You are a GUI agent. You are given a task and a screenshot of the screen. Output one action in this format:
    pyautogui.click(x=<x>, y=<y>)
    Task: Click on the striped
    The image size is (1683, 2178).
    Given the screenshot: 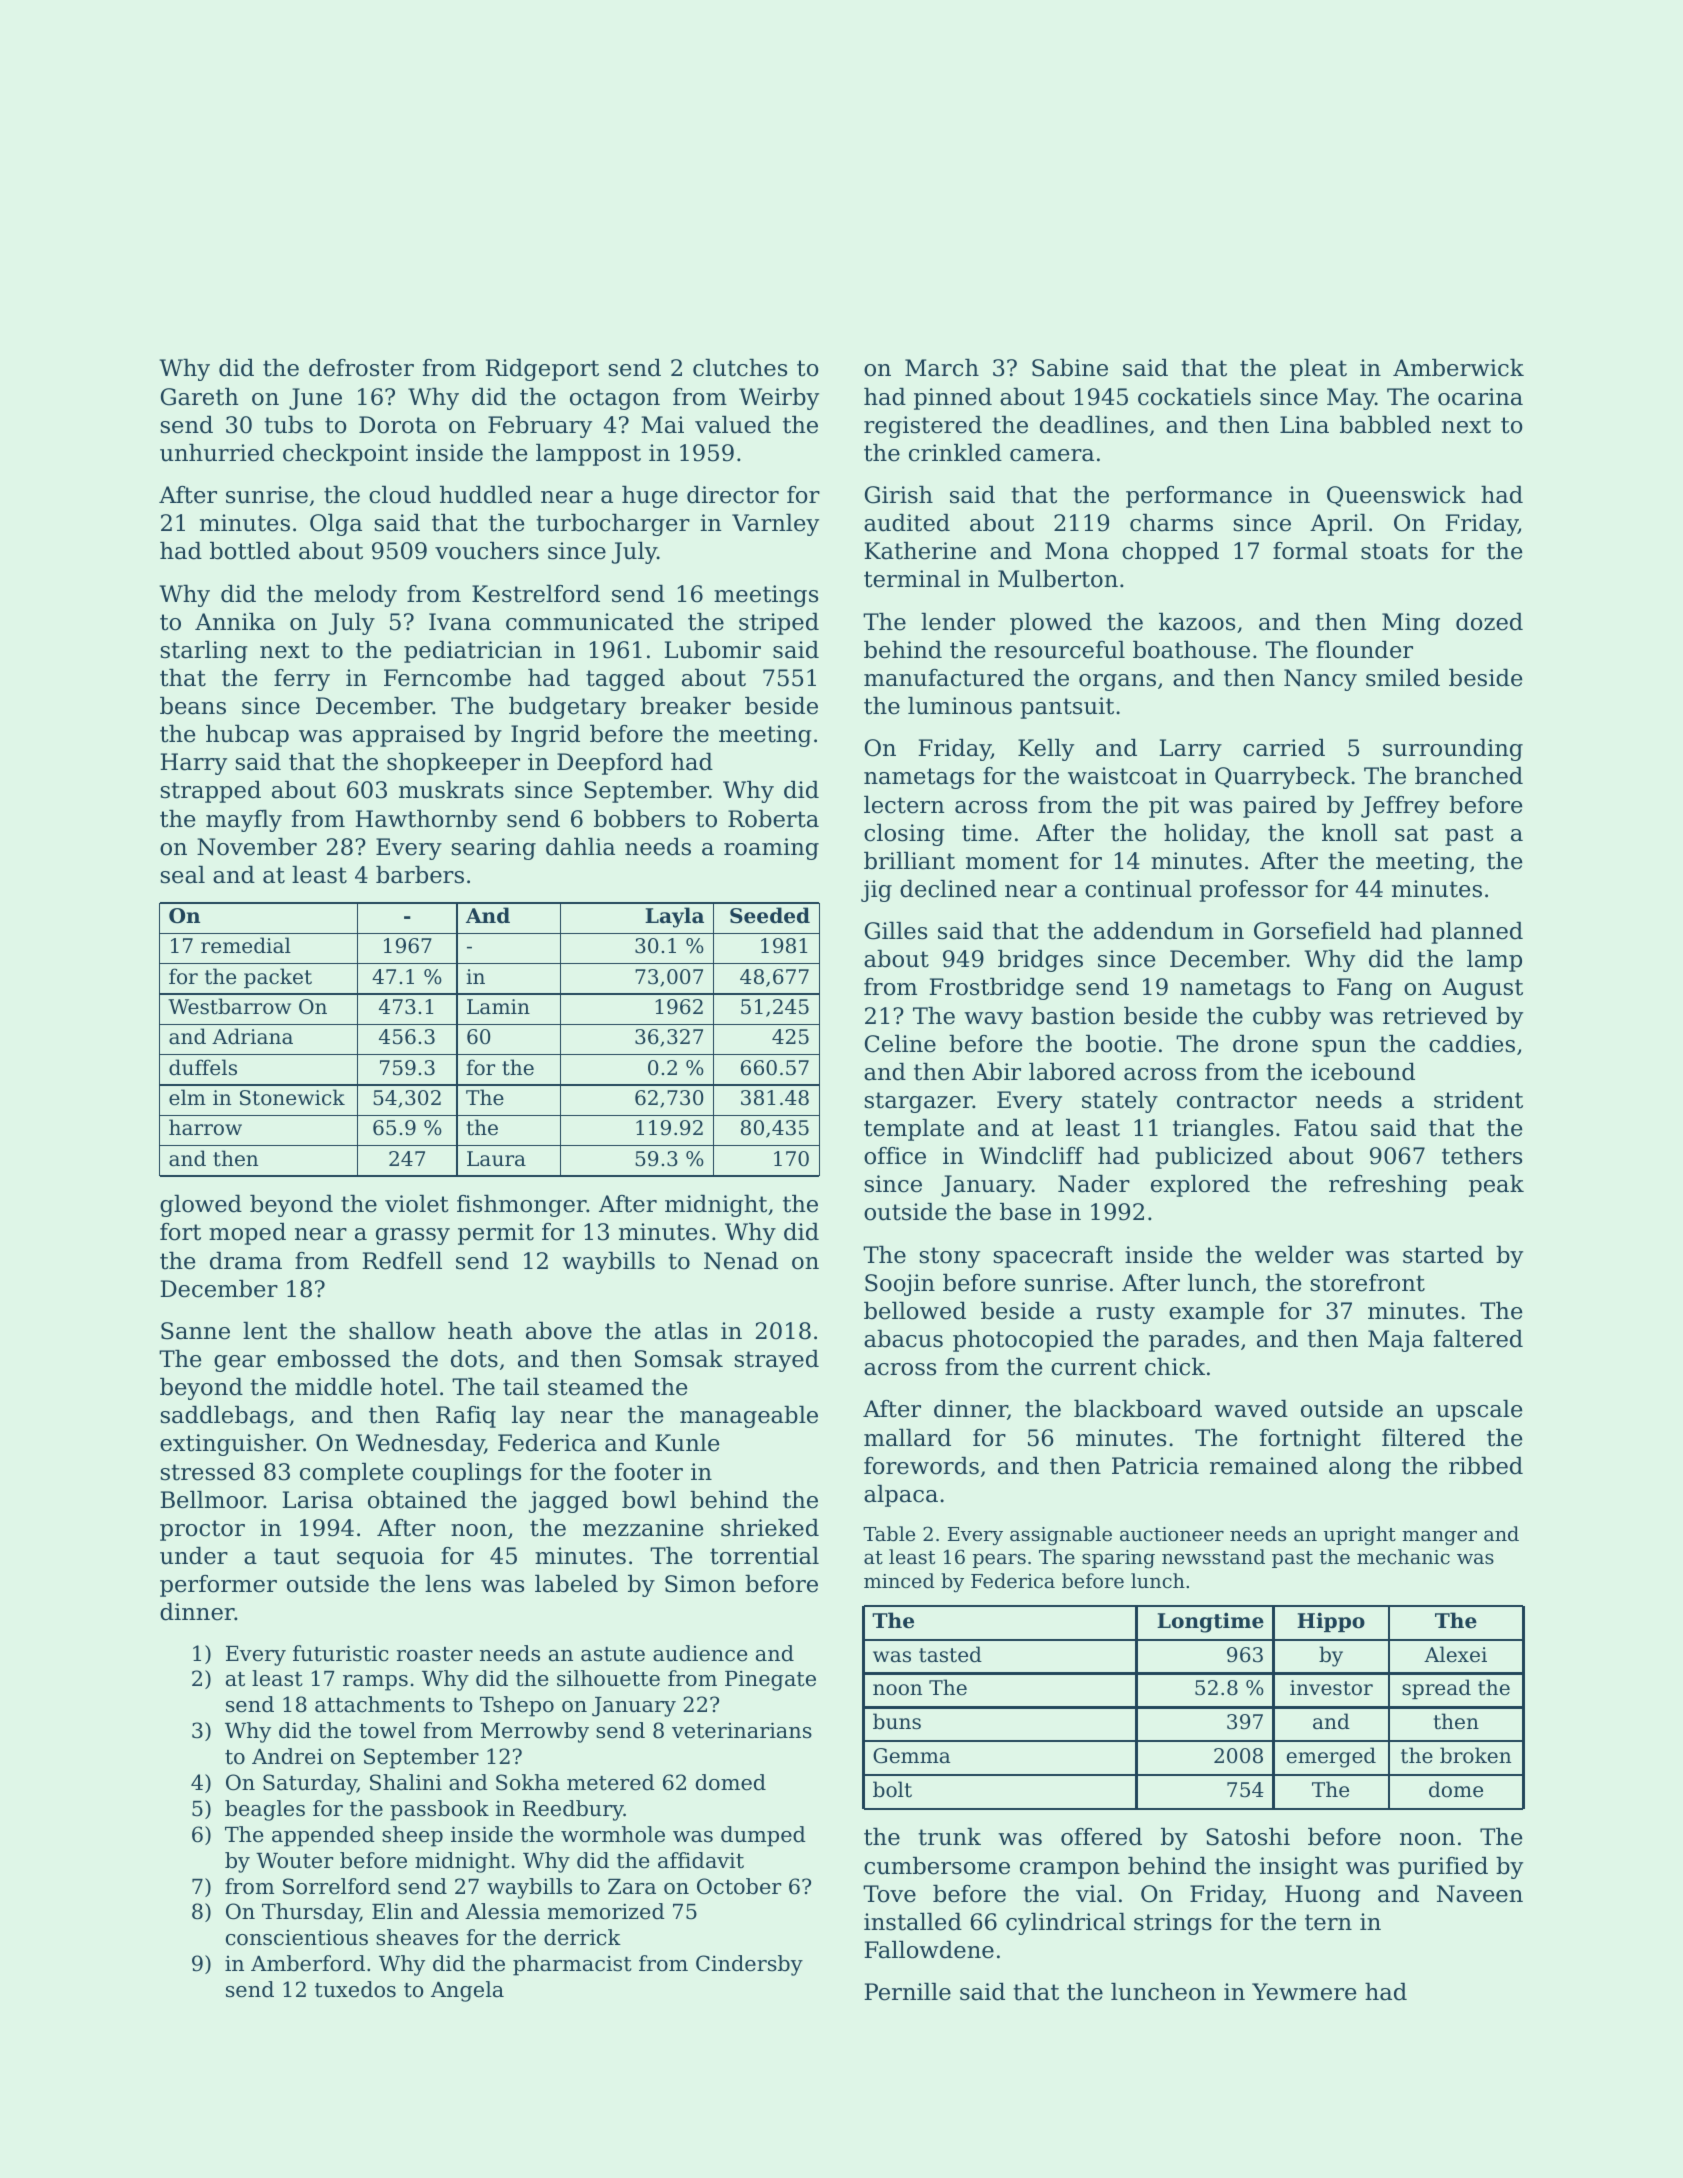 What is the action you would take?
    pyautogui.click(x=779, y=624)
